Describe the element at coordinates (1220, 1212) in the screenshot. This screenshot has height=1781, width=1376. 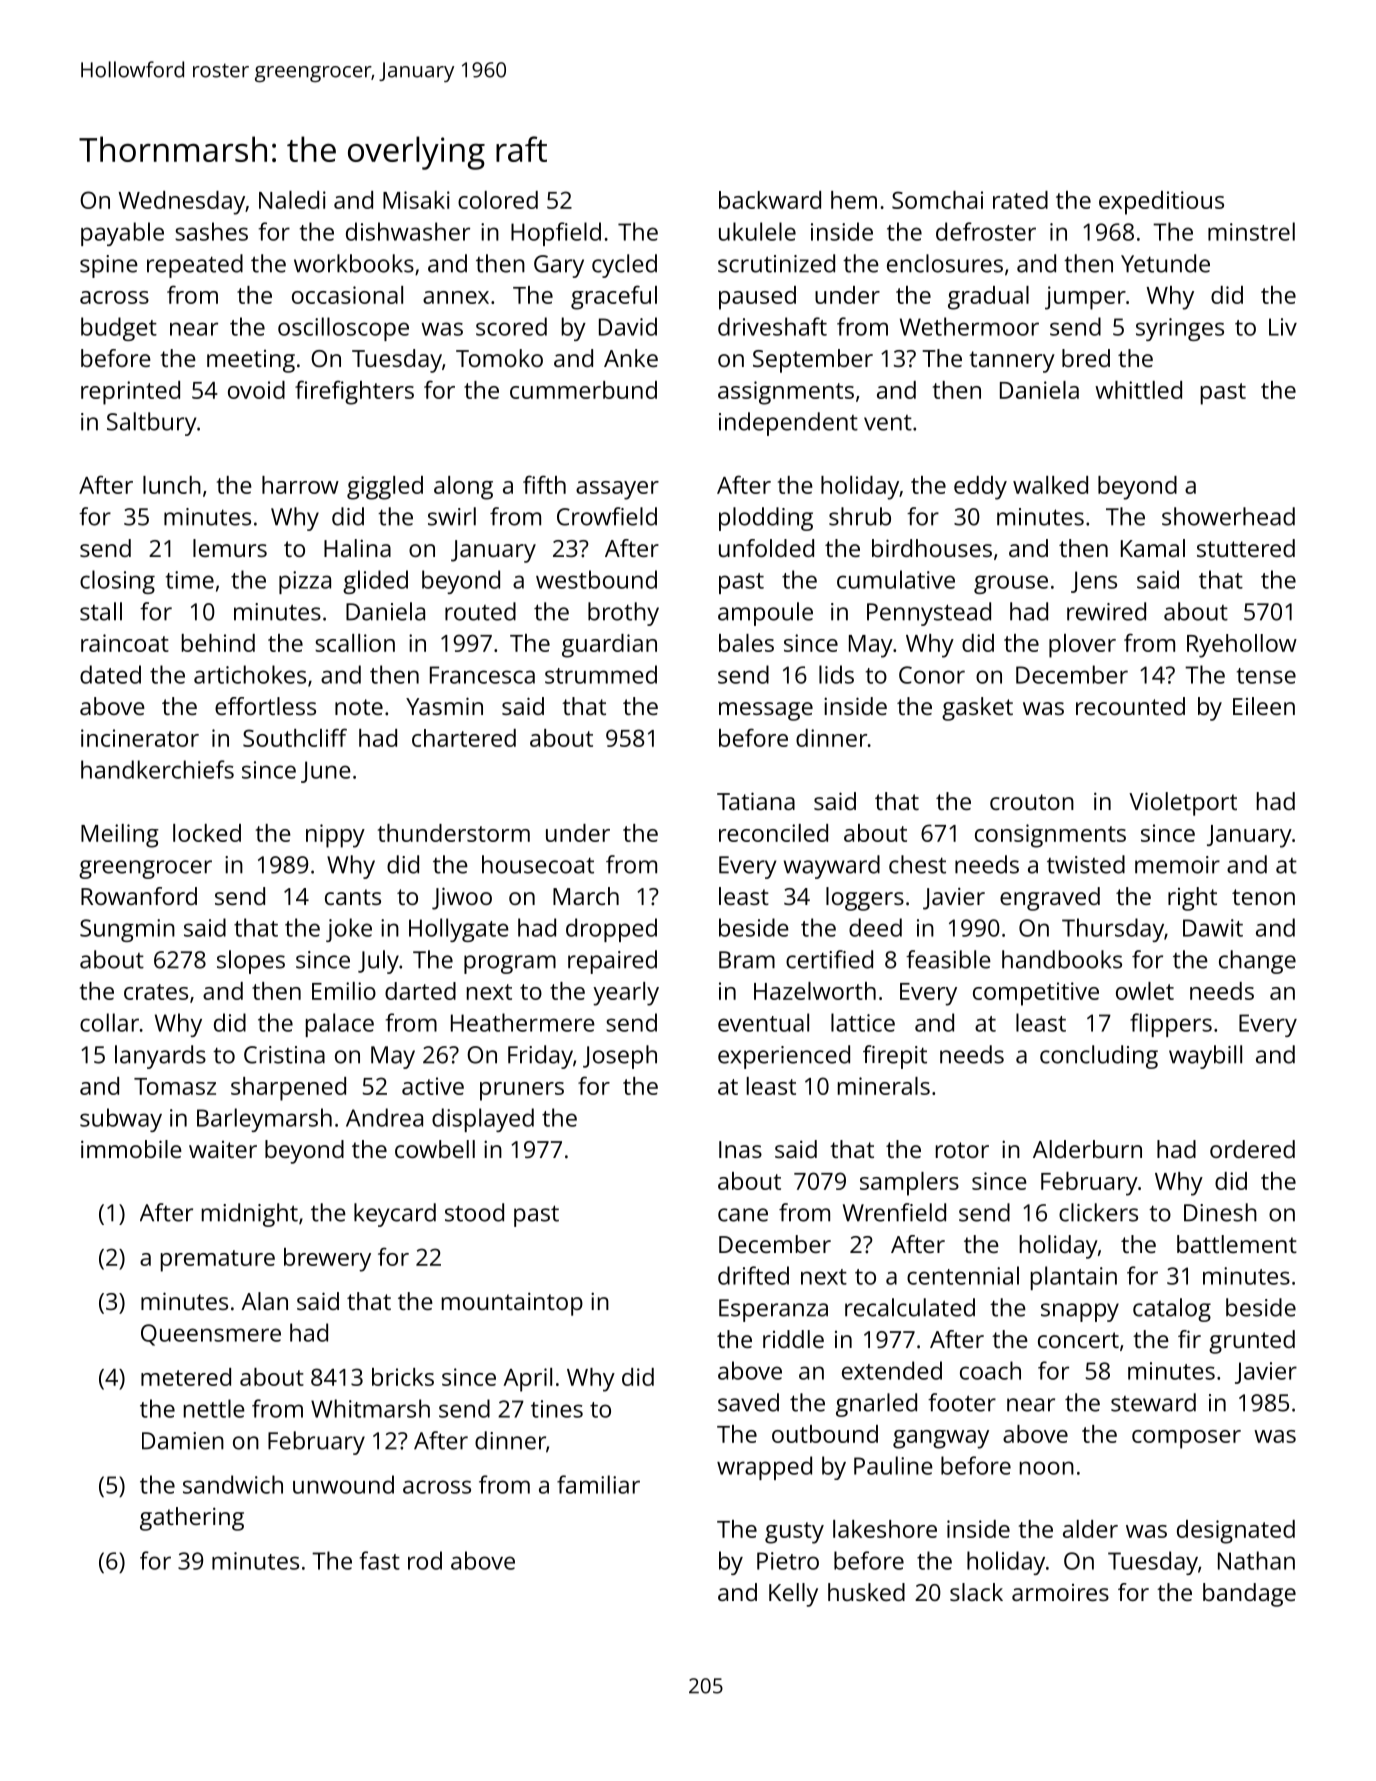
I see `Dinesh` at that location.
